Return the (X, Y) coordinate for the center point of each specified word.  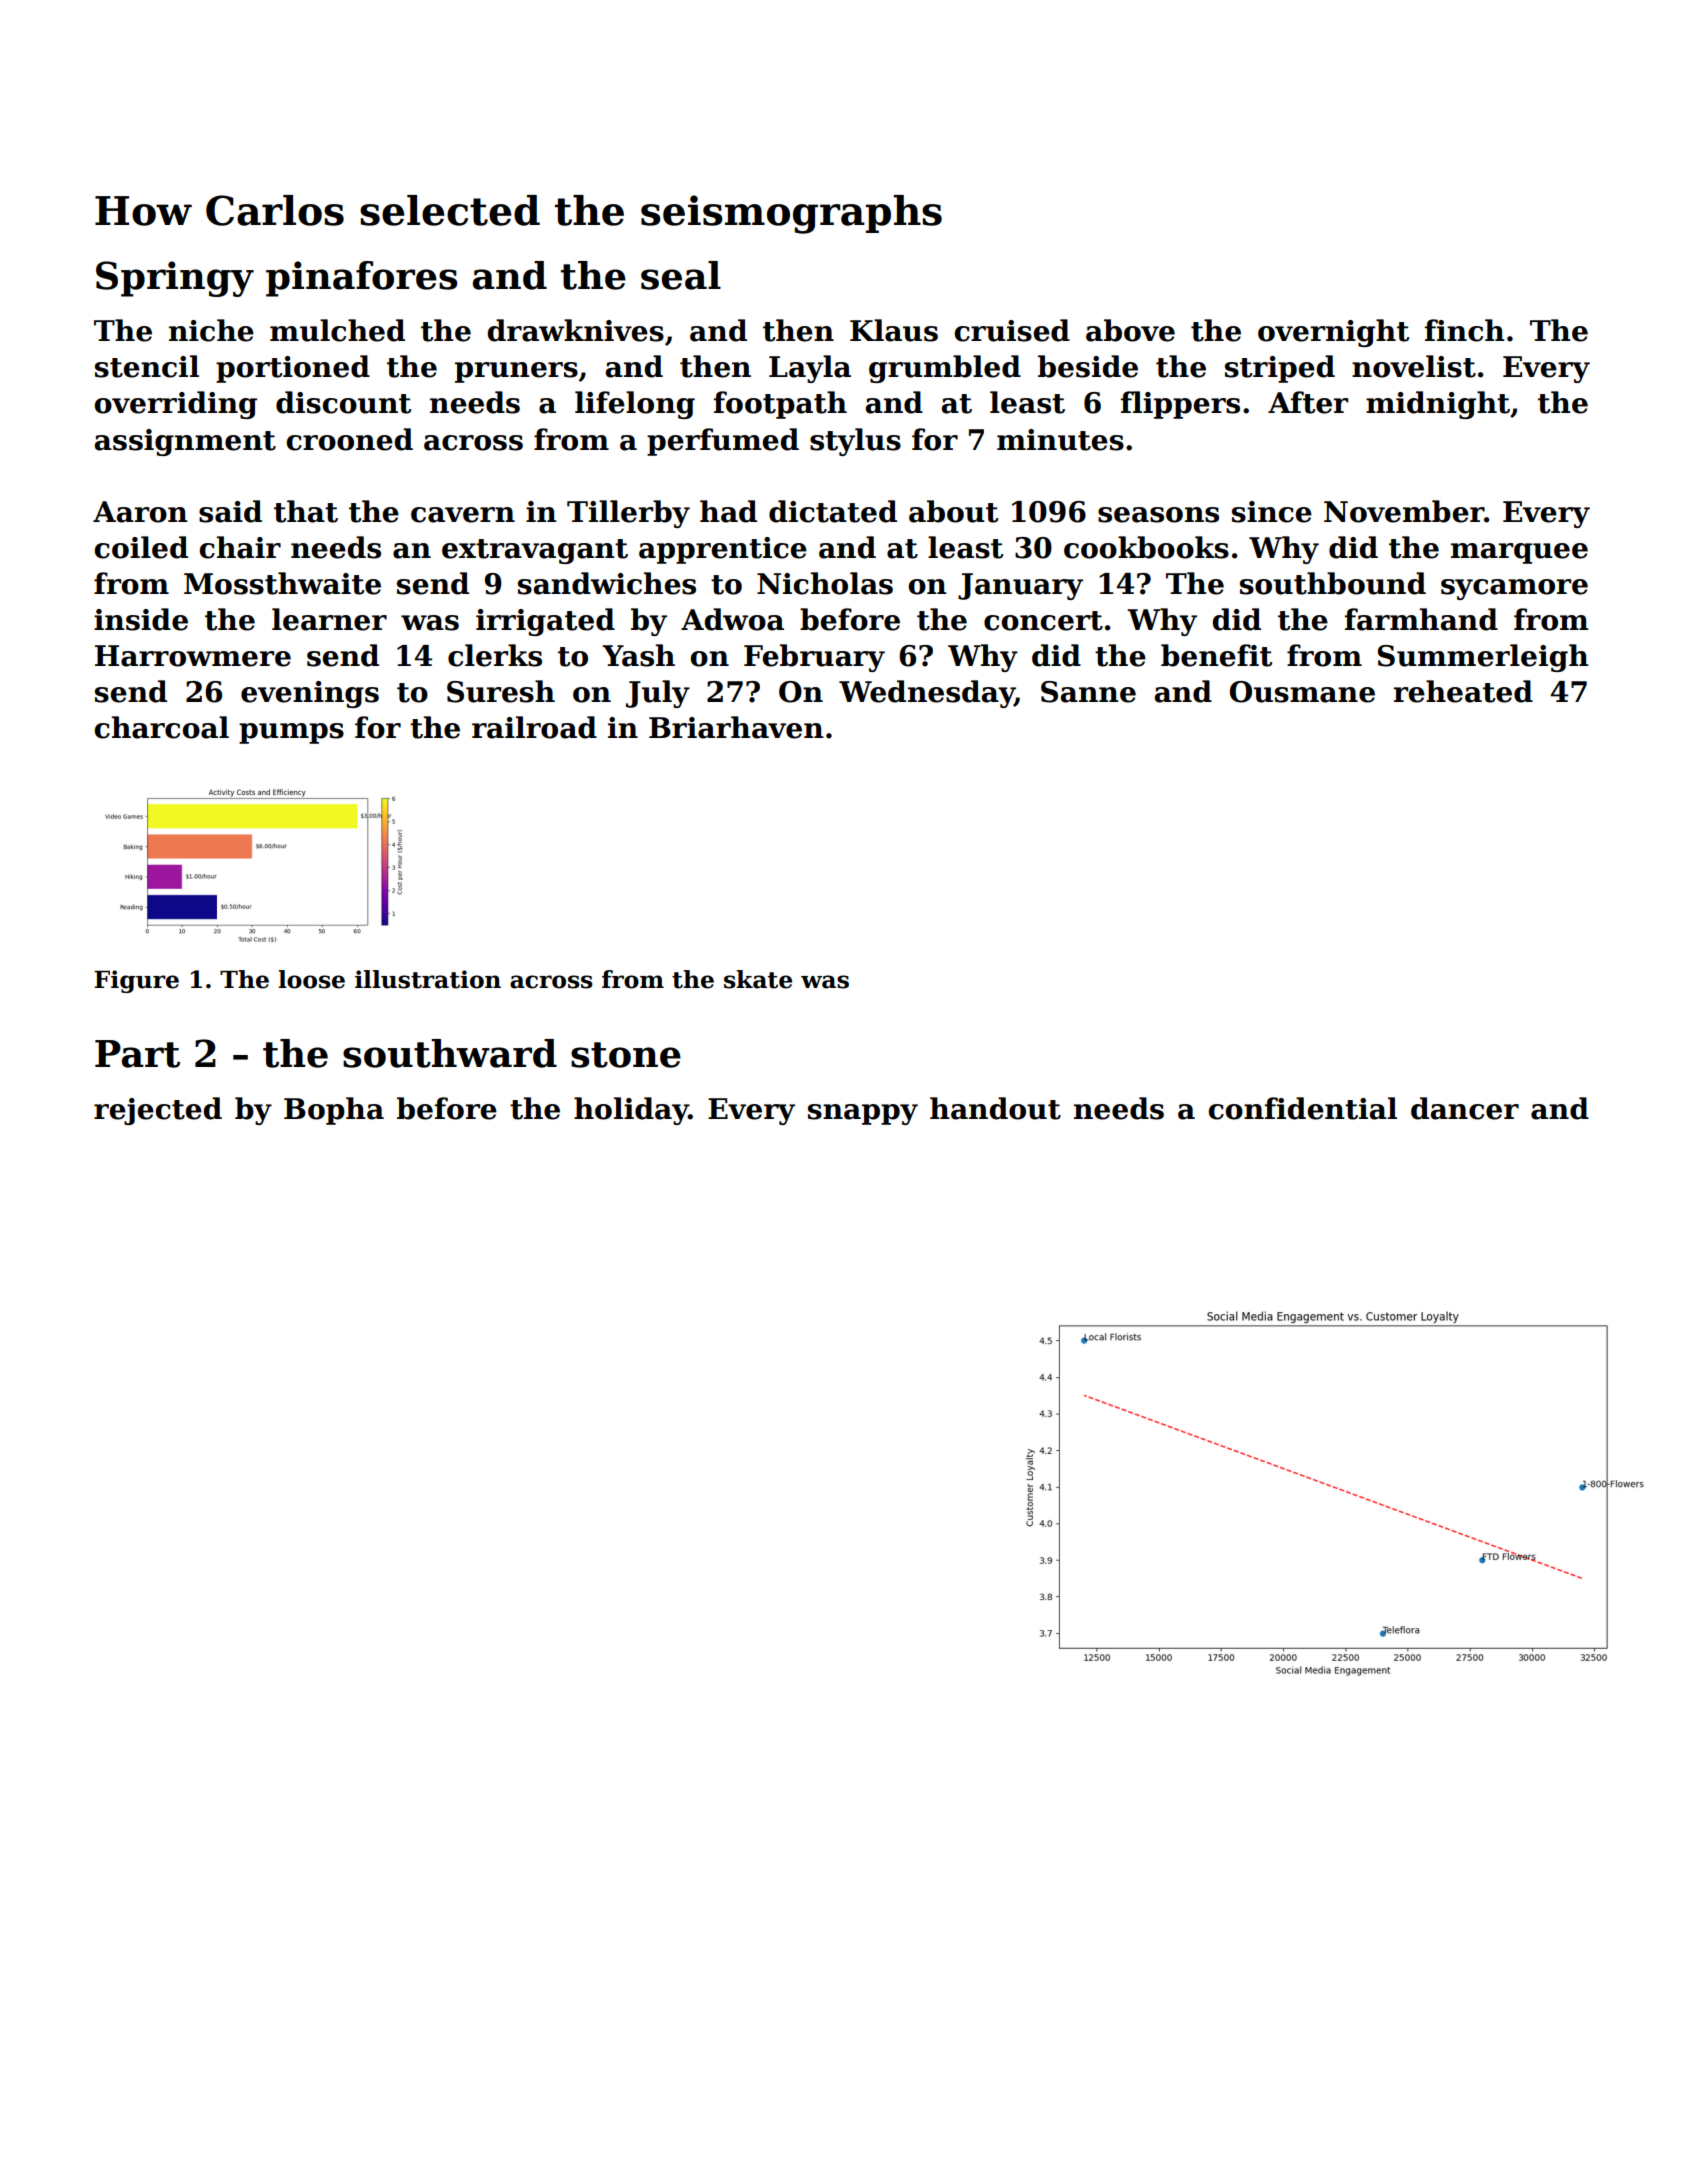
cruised (1012, 330)
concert (1043, 621)
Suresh (501, 691)
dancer (1465, 1108)
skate (758, 979)
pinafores (361, 279)
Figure (136, 981)
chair (240, 547)
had (728, 511)
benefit (1216, 655)
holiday (631, 1111)
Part (137, 1054)
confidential (1302, 1108)
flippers (1180, 405)
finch (1465, 330)
